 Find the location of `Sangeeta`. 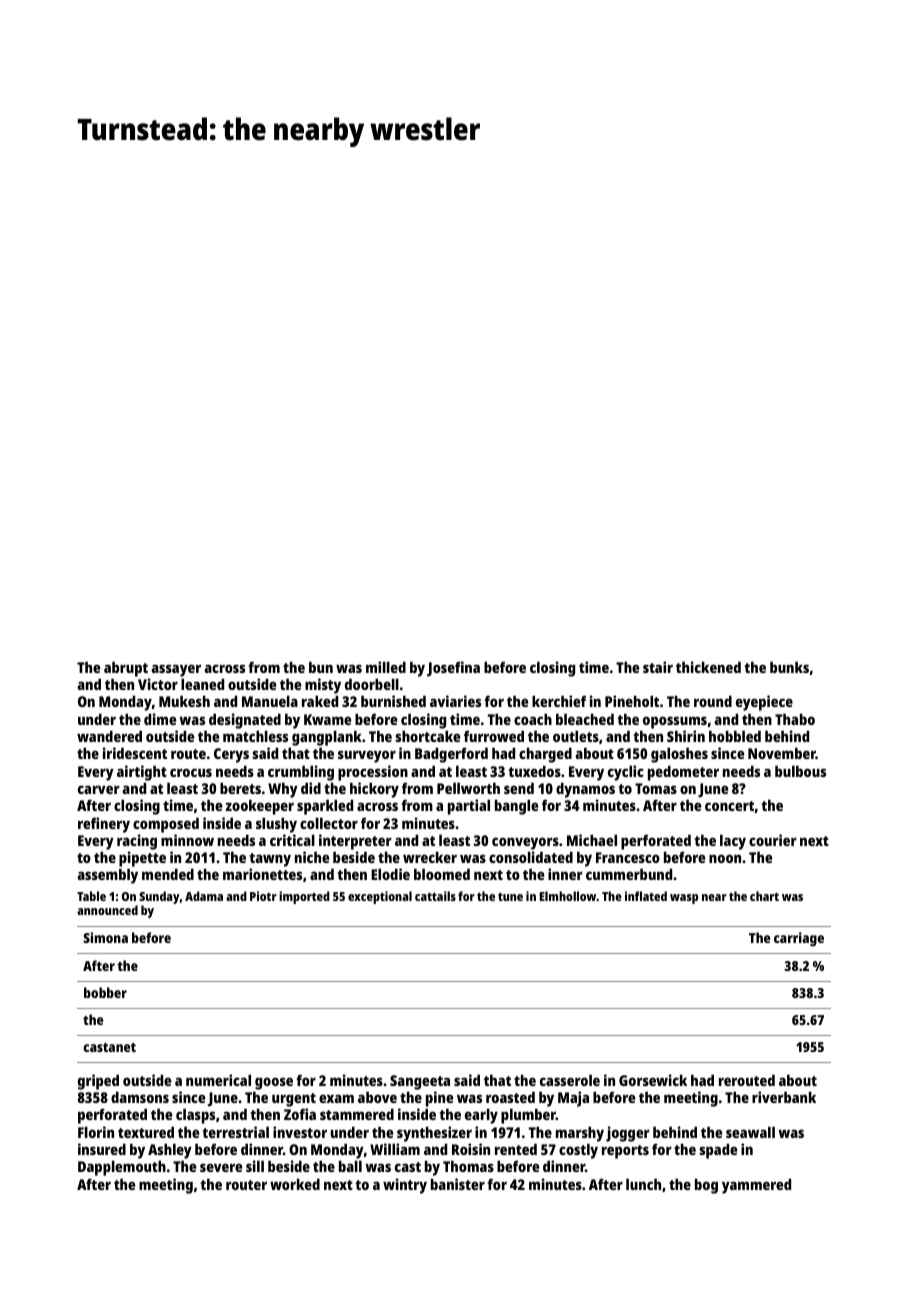

Sangeeta is located at coordinates (420, 1082).
